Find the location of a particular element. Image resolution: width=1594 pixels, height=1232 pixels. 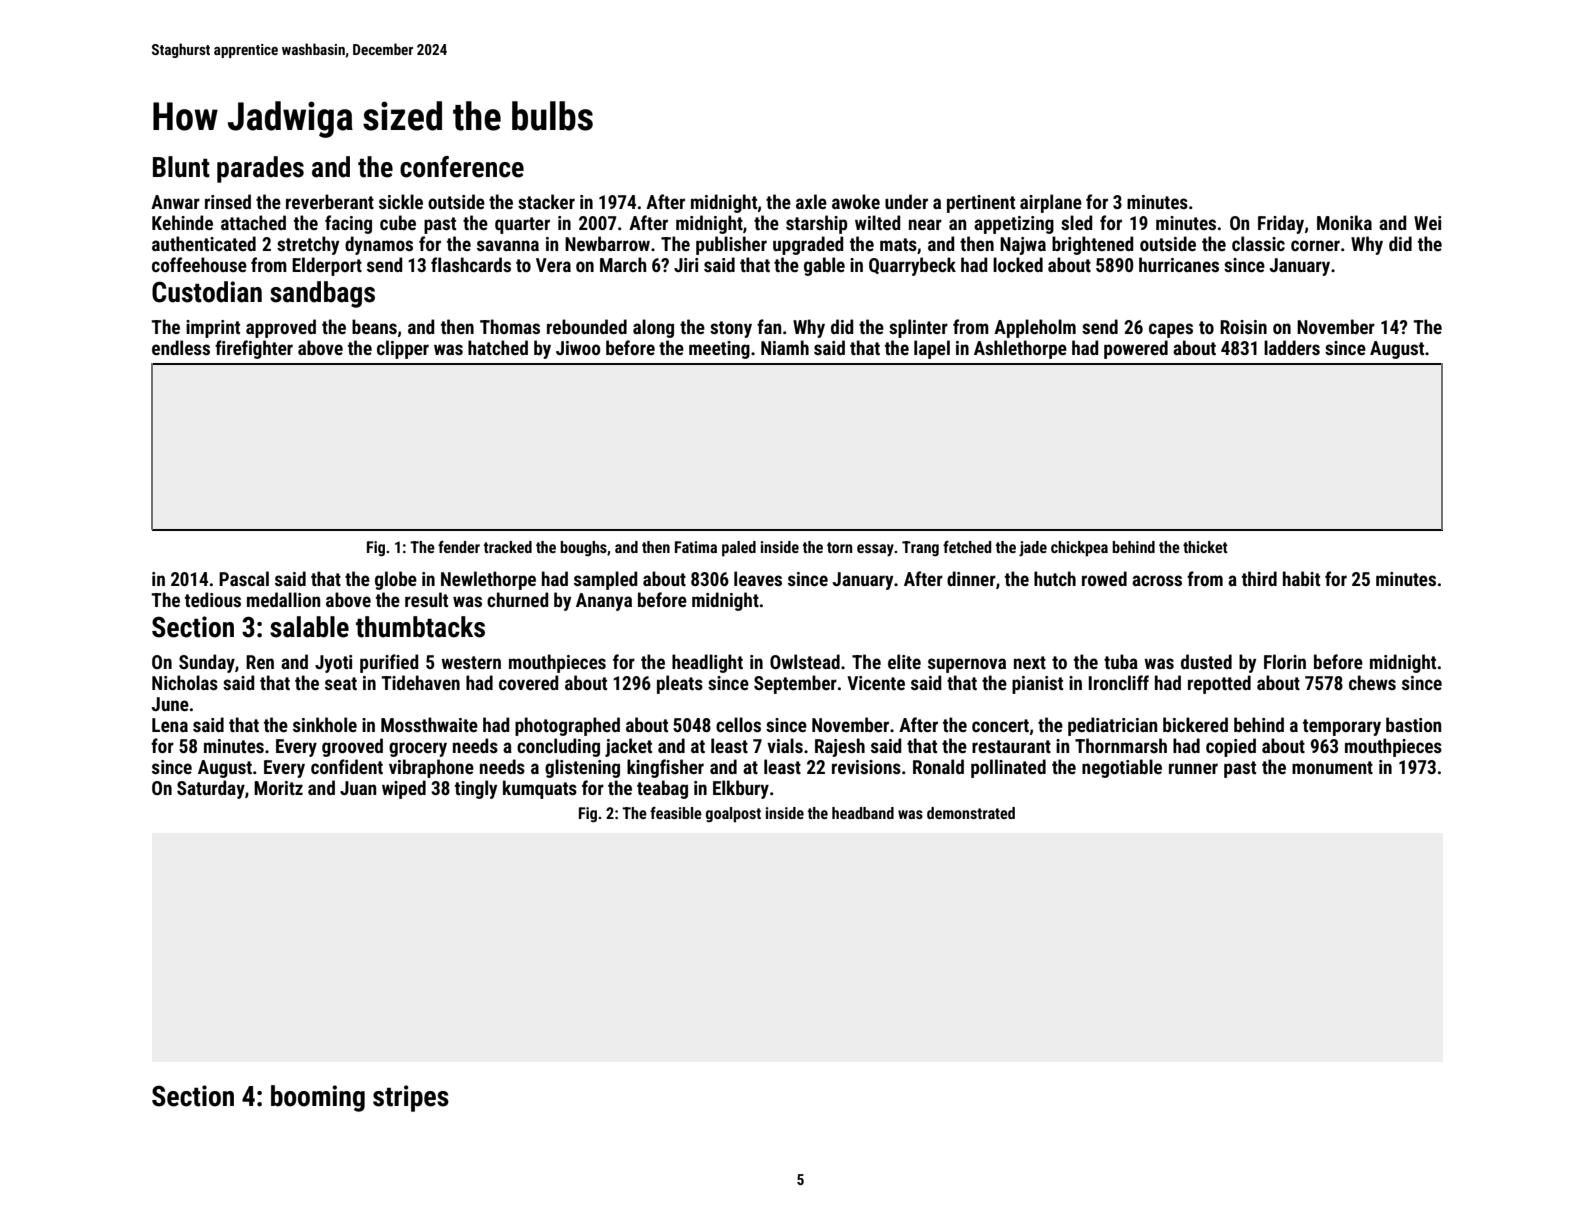

parades is located at coordinates (260, 169).
